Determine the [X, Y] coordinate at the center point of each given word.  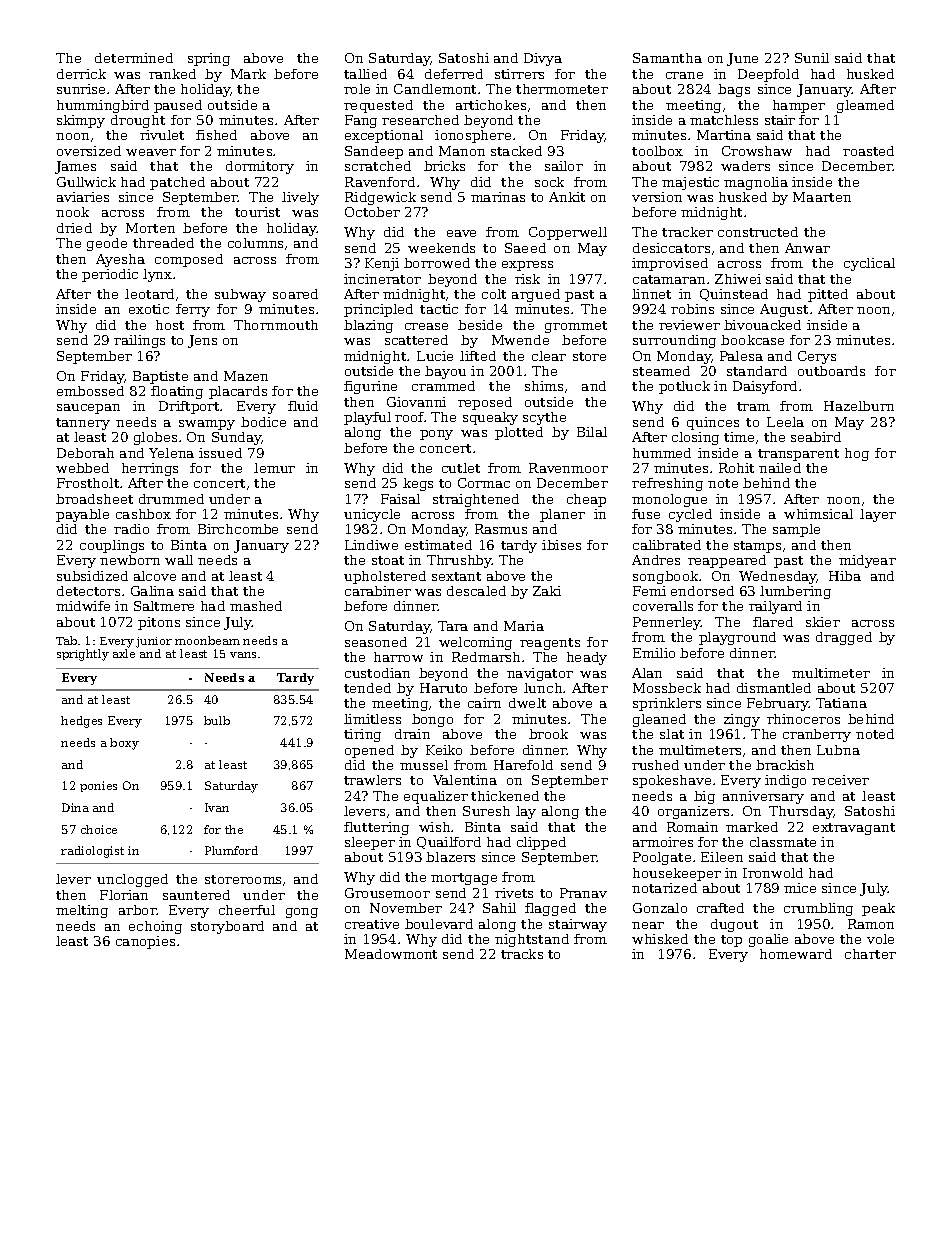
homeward [796, 954]
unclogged [132, 880]
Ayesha [120, 260]
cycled [690, 515]
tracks [522, 954]
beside [480, 325]
